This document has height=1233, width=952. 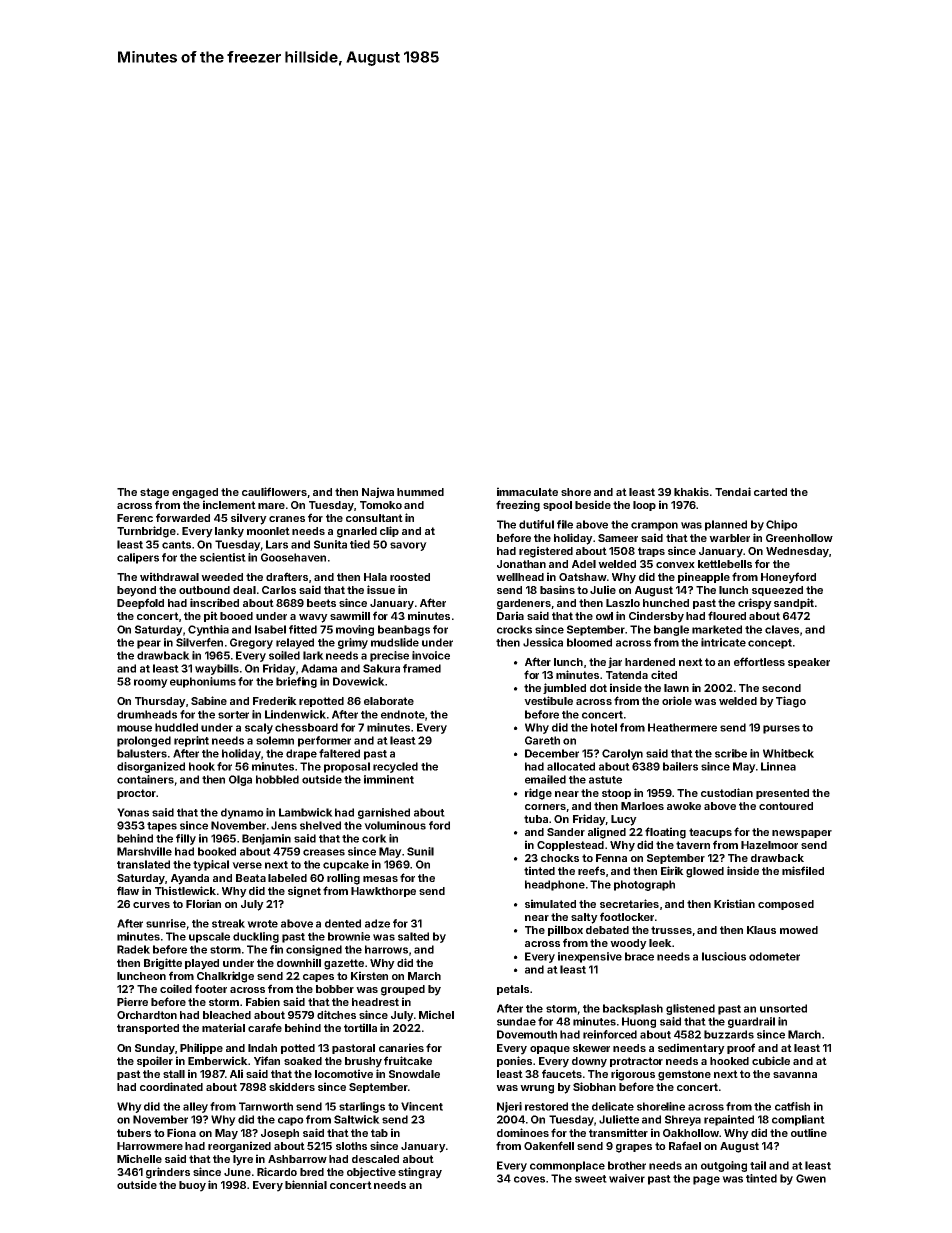 I want to click on coordinated, so click(x=171, y=1086).
